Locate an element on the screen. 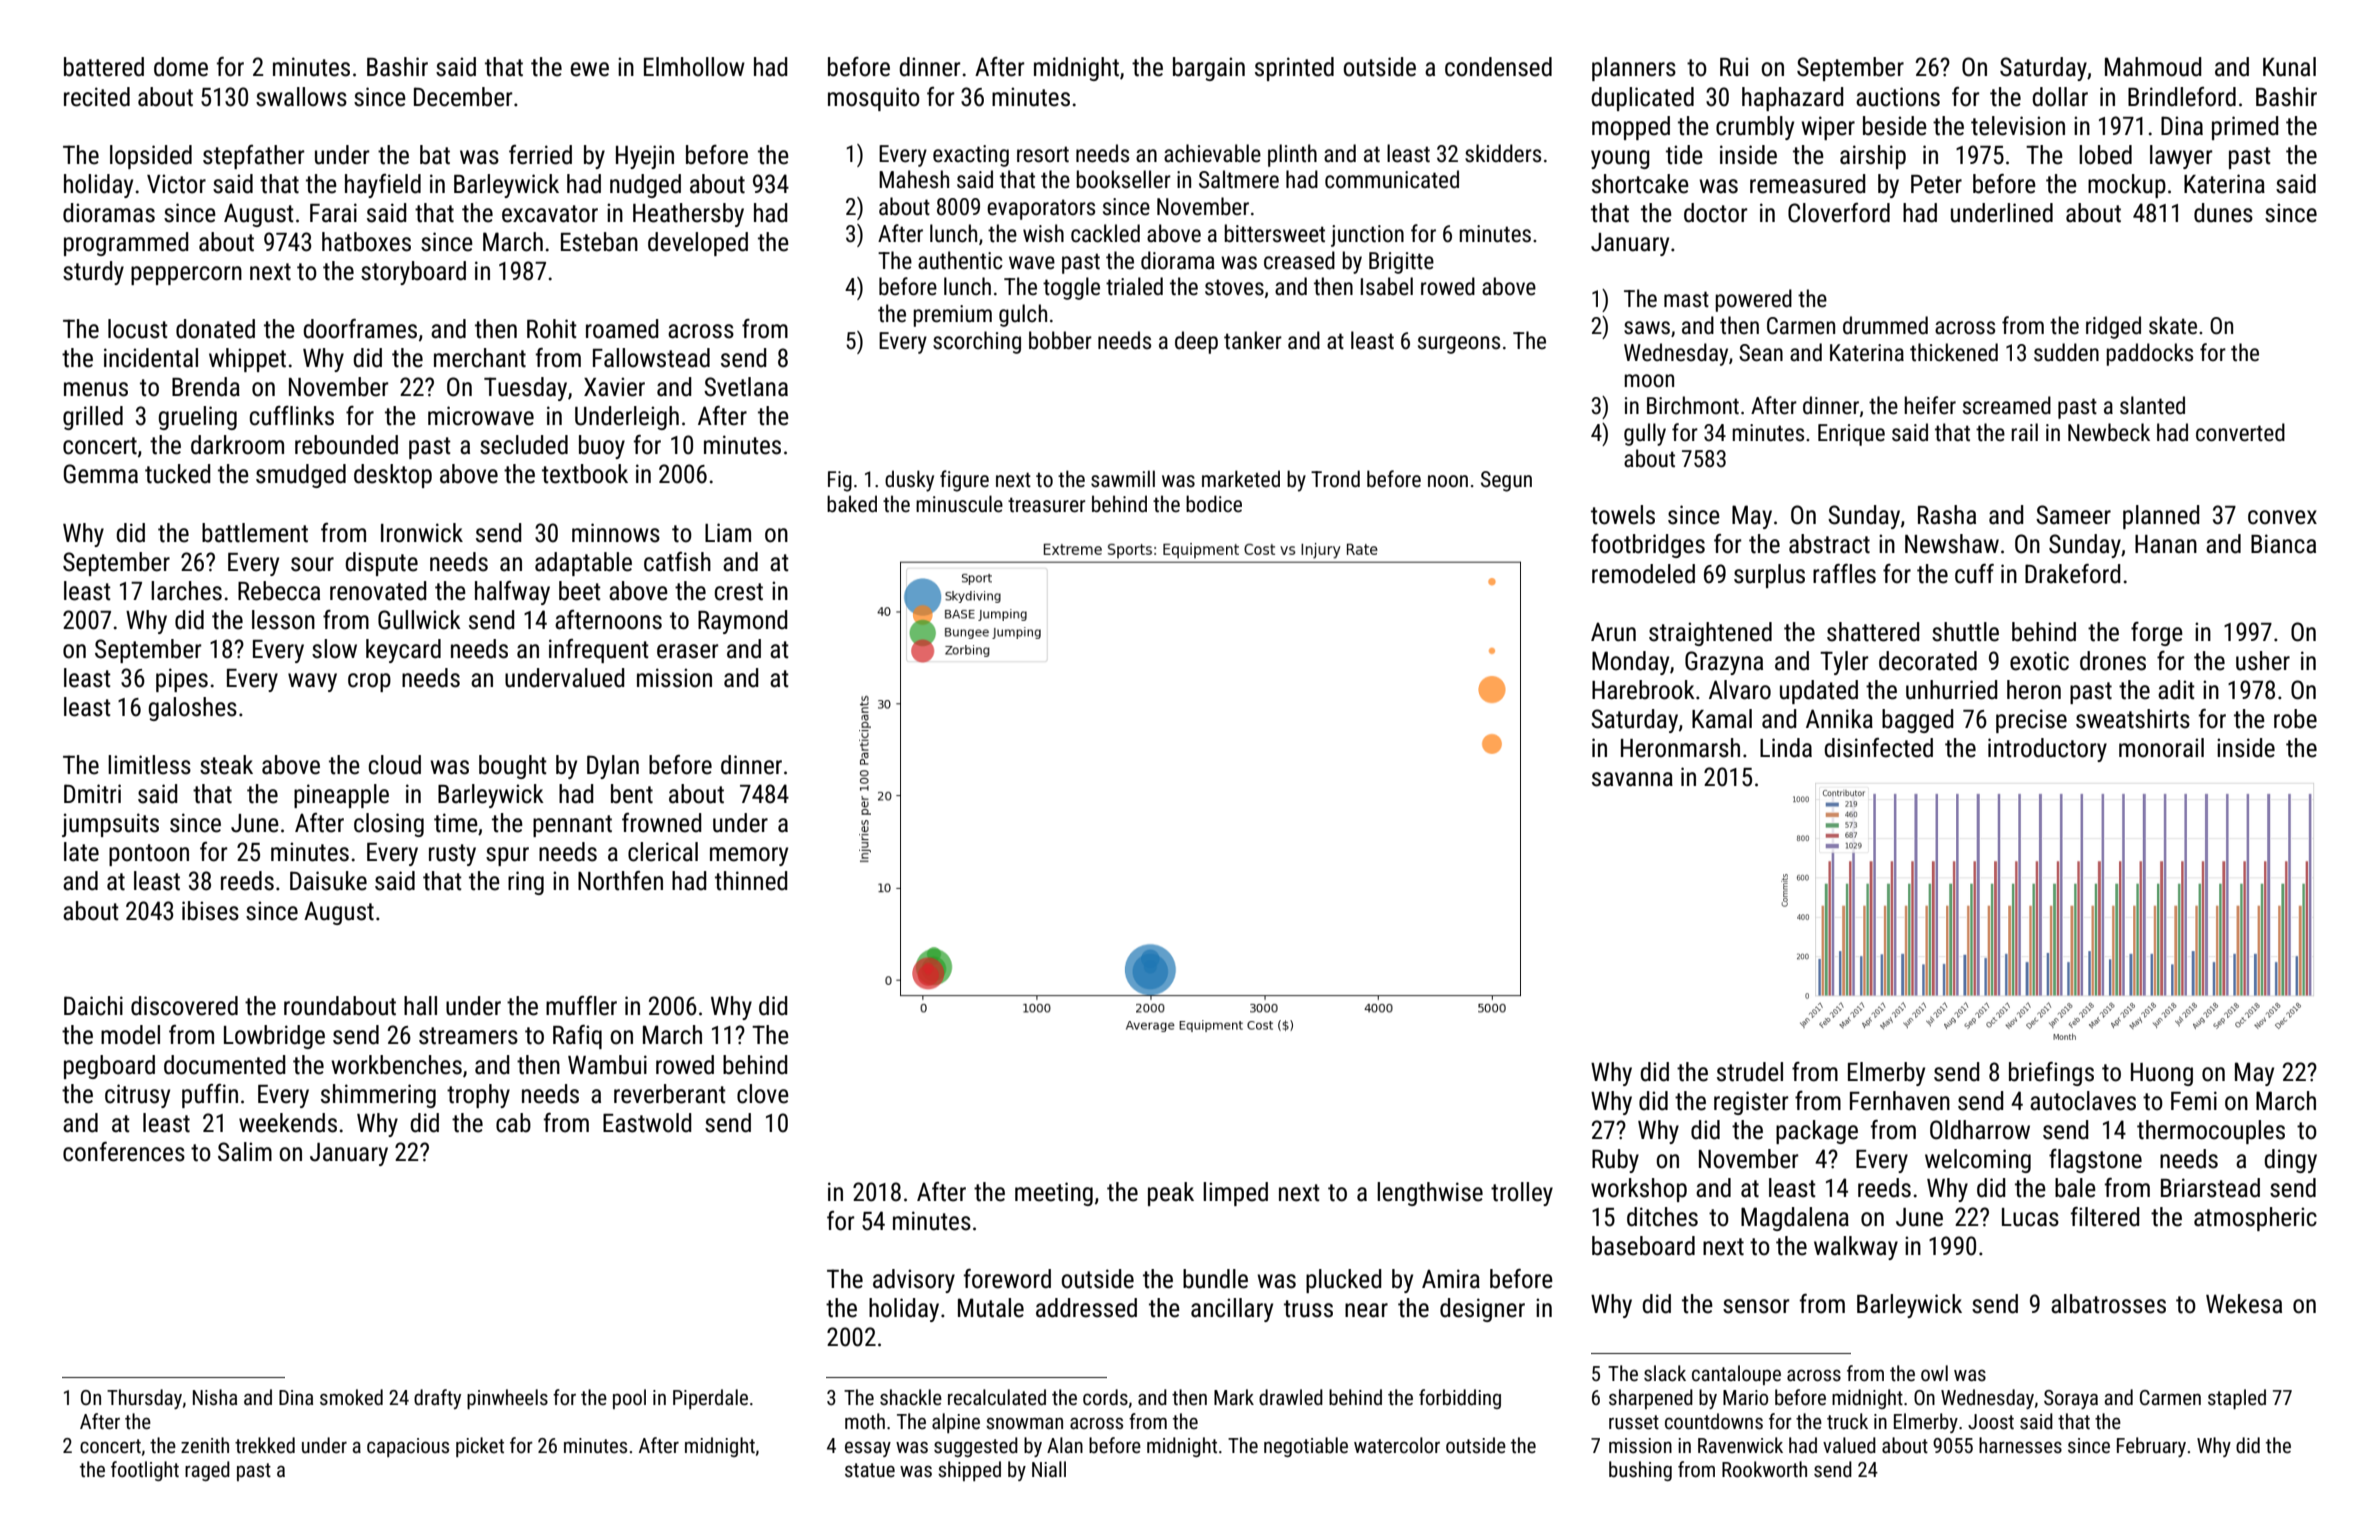 The width and height of the screenshot is (2380, 1540). Niall is located at coordinates (1049, 1469).
